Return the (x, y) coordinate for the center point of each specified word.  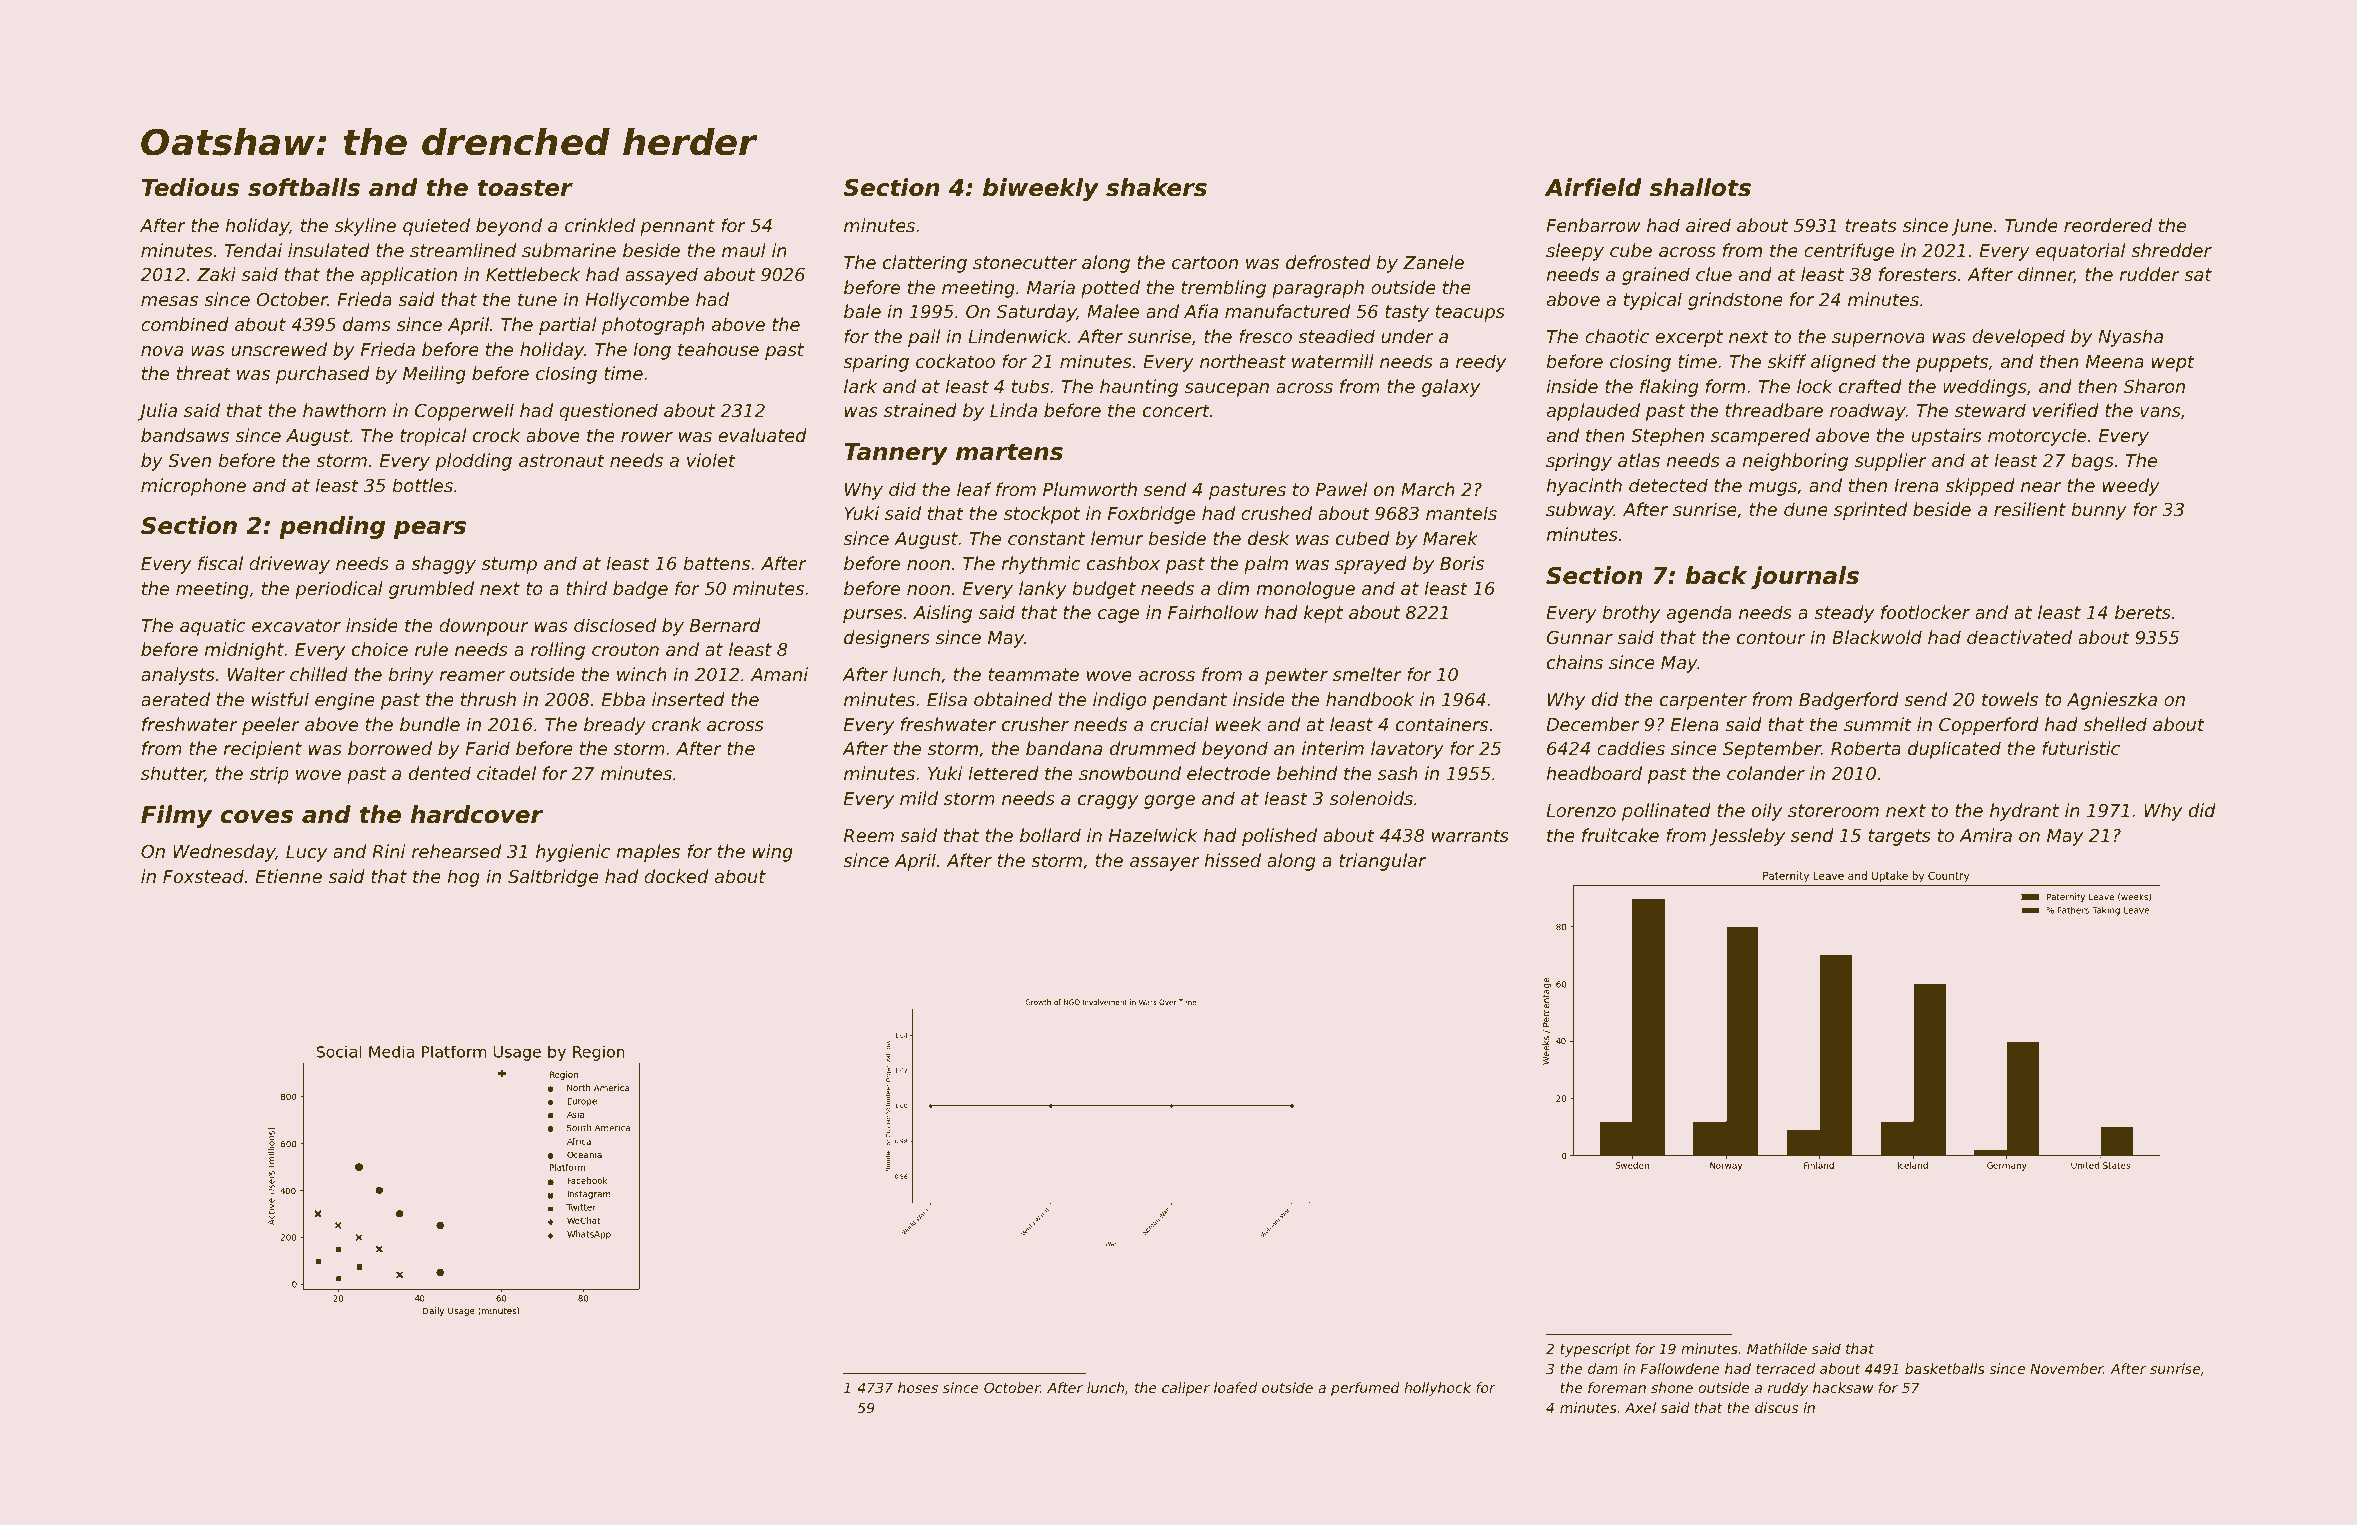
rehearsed (456, 851)
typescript (1596, 1350)
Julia (157, 412)
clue (1714, 274)
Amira (1985, 835)
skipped (1980, 487)
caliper (1186, 1389)
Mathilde (1777, 1348)
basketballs (1945, 1368)
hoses (918, 1387)
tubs (1030, 386)
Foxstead (203, 876)
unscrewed (279, 349)
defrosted (1328, 262)
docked (676, 876)
